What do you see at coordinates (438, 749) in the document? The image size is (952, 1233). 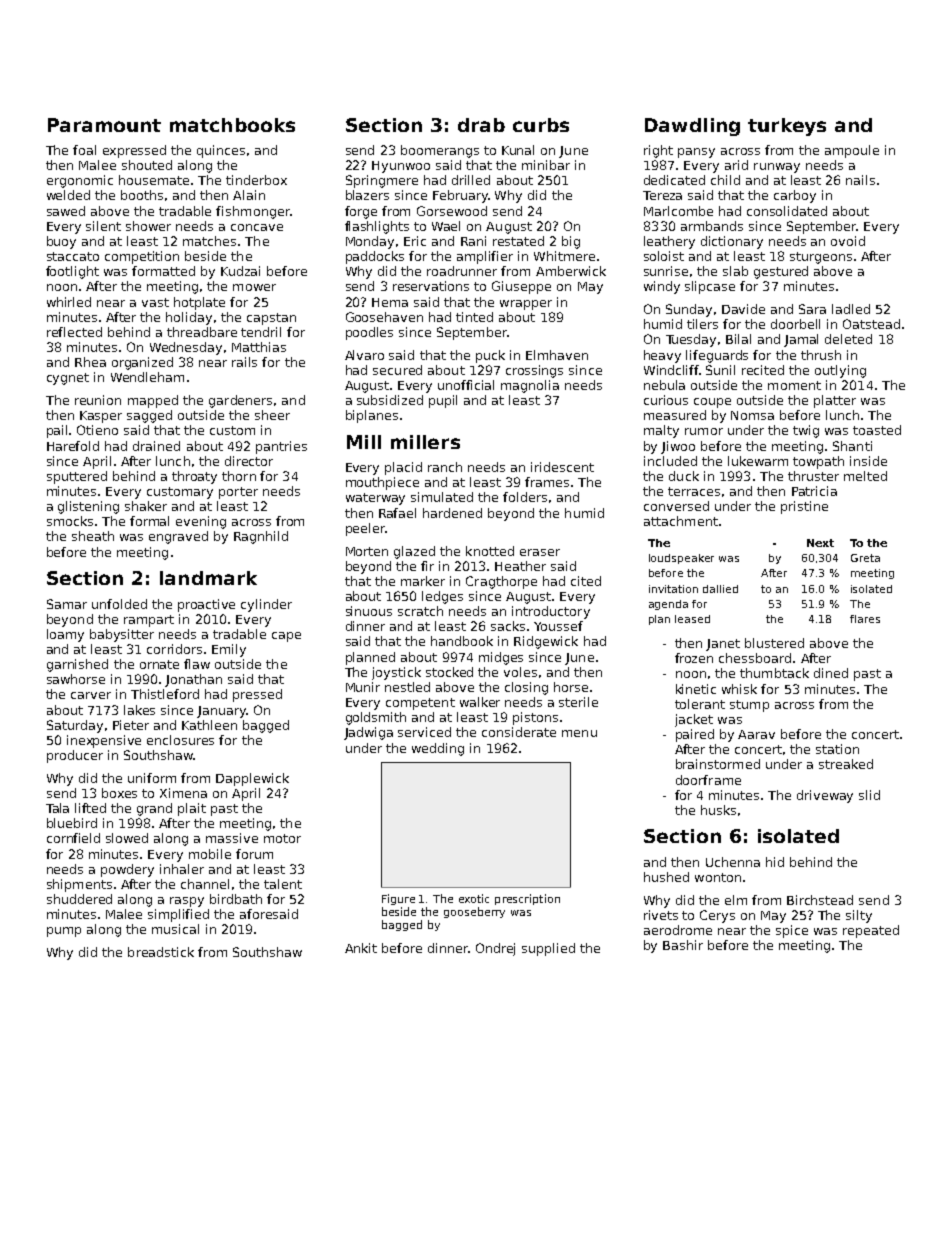 I see `wedding` at bounding box center [438, 749].
